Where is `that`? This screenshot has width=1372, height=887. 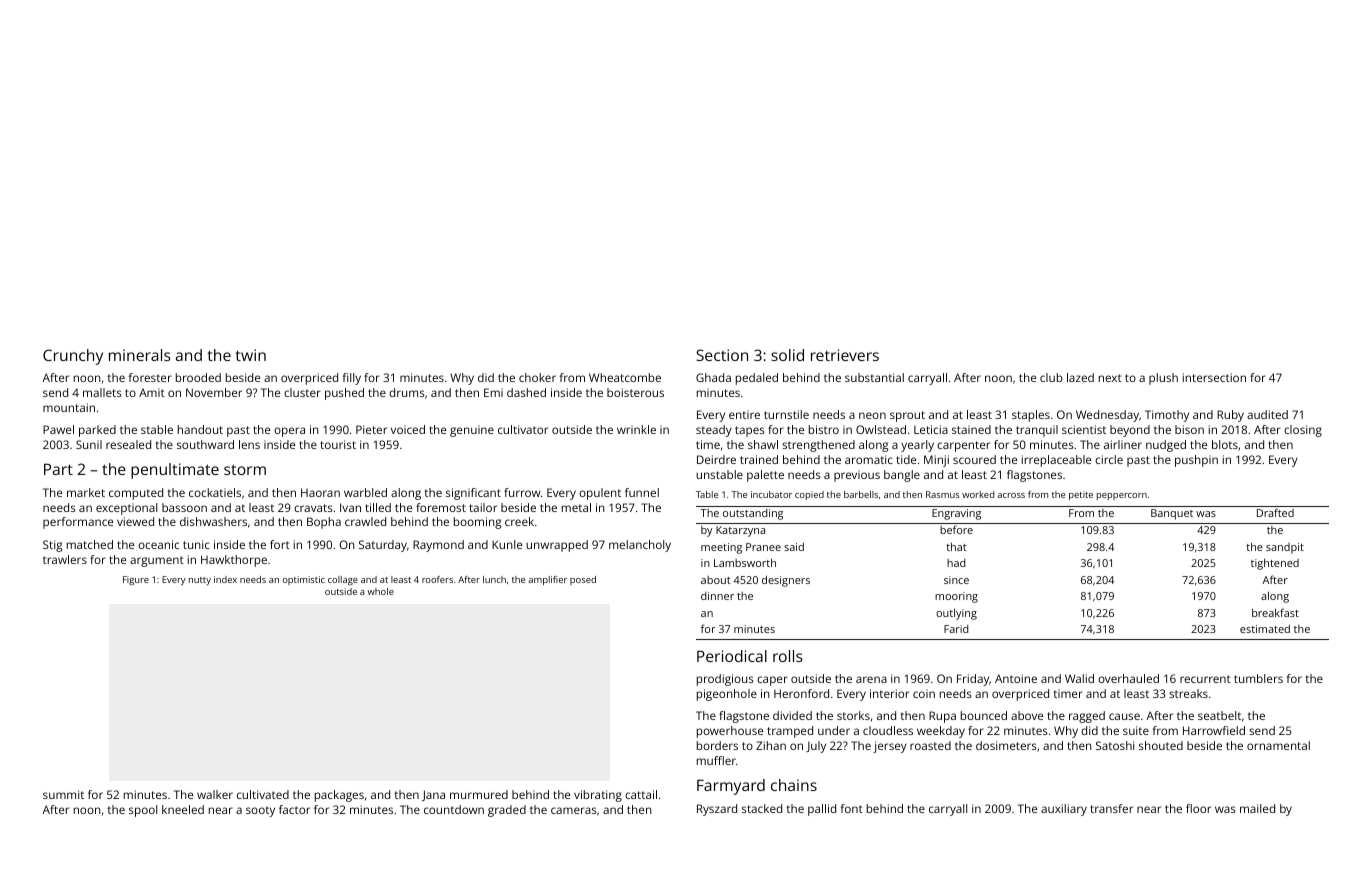
that is located at coordinates (956, 546).
